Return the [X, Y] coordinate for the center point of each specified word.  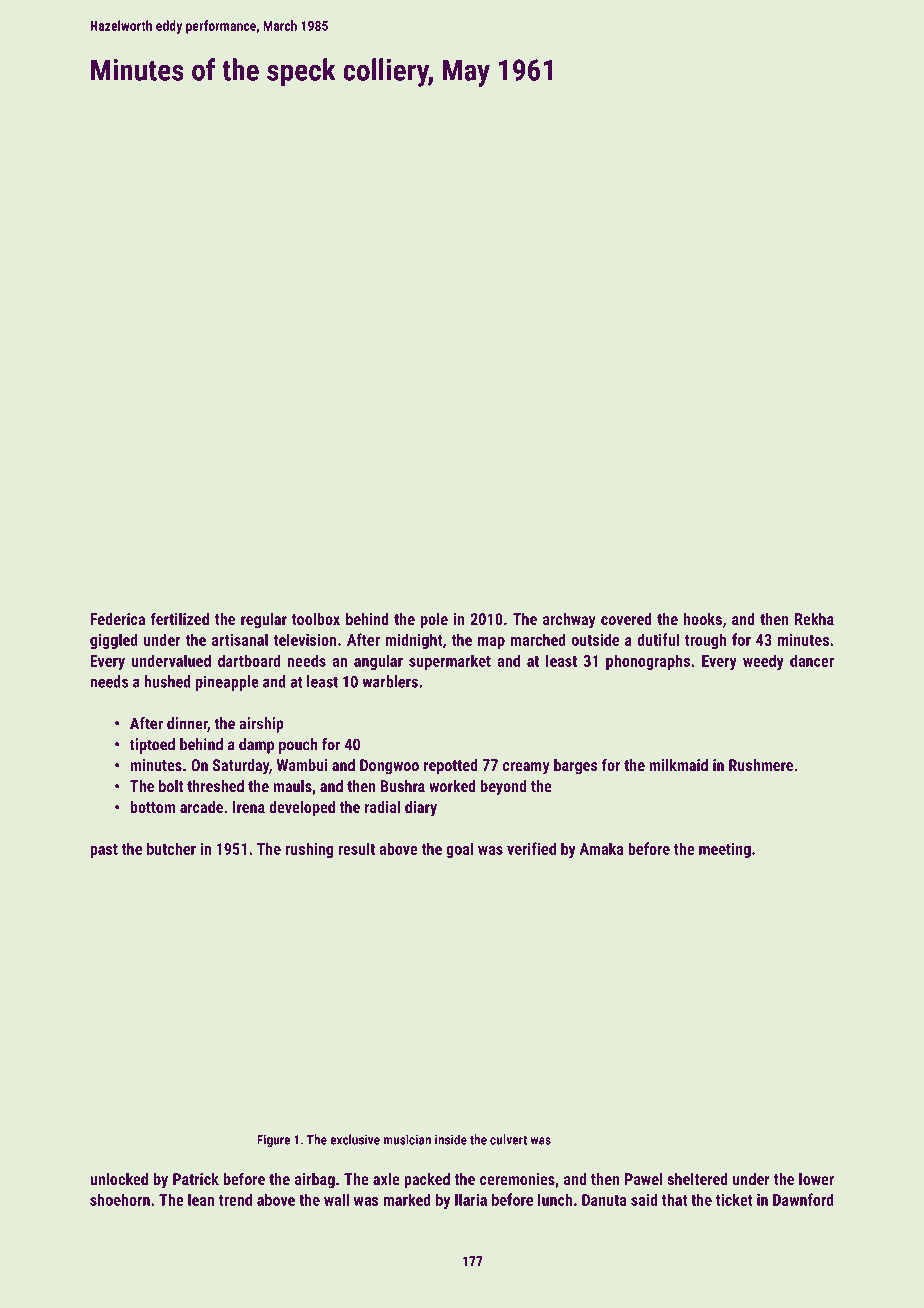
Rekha [814, 618]
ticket [734, 1199]
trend [235, 1199]
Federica [117, 619]
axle [386, 1179]
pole [434, 621]
